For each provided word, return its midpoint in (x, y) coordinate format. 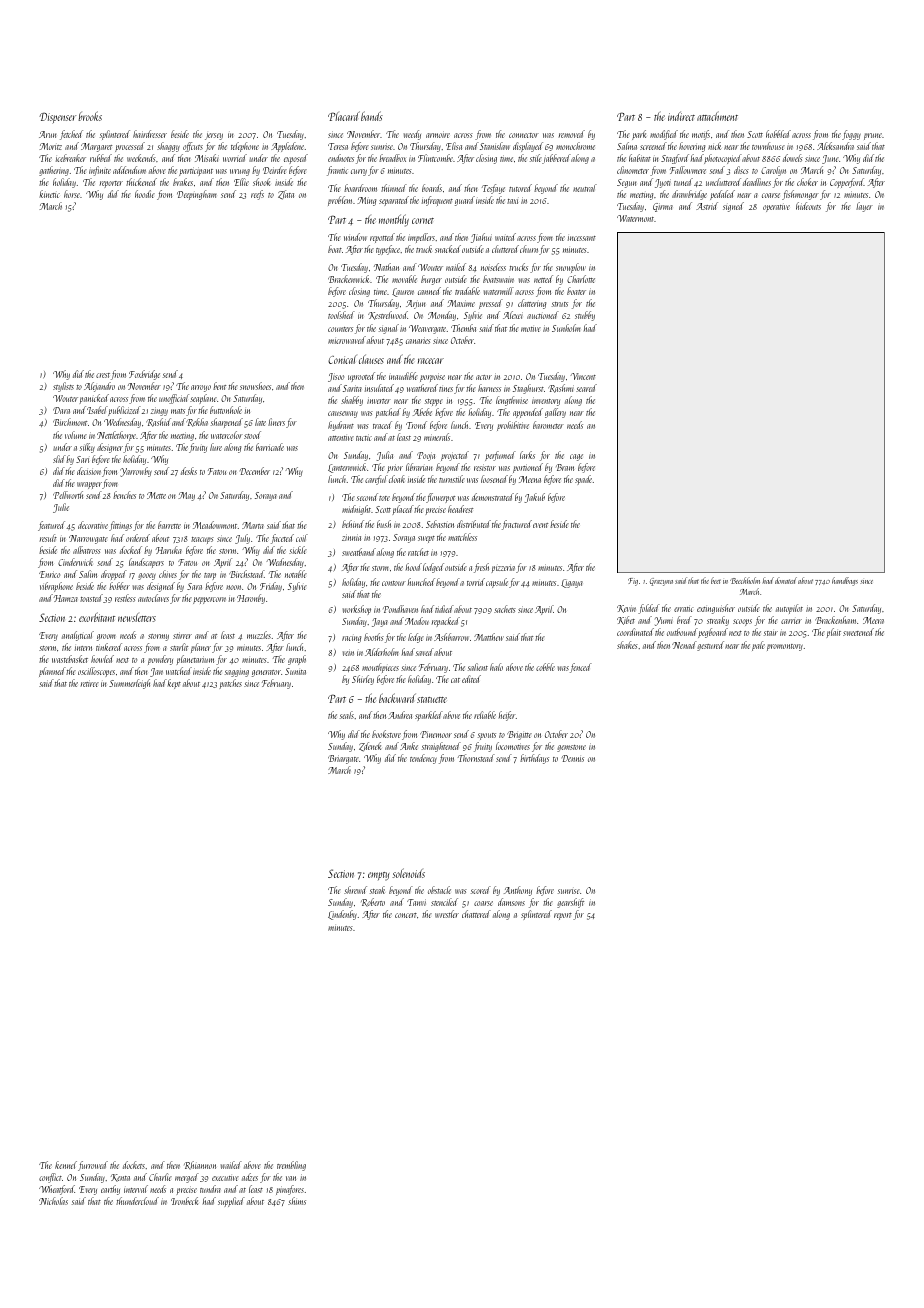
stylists (63, 387)
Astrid (707, 206)
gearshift (570, 903)
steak (377, 890)
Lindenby (342, 915)
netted (543, 279)
